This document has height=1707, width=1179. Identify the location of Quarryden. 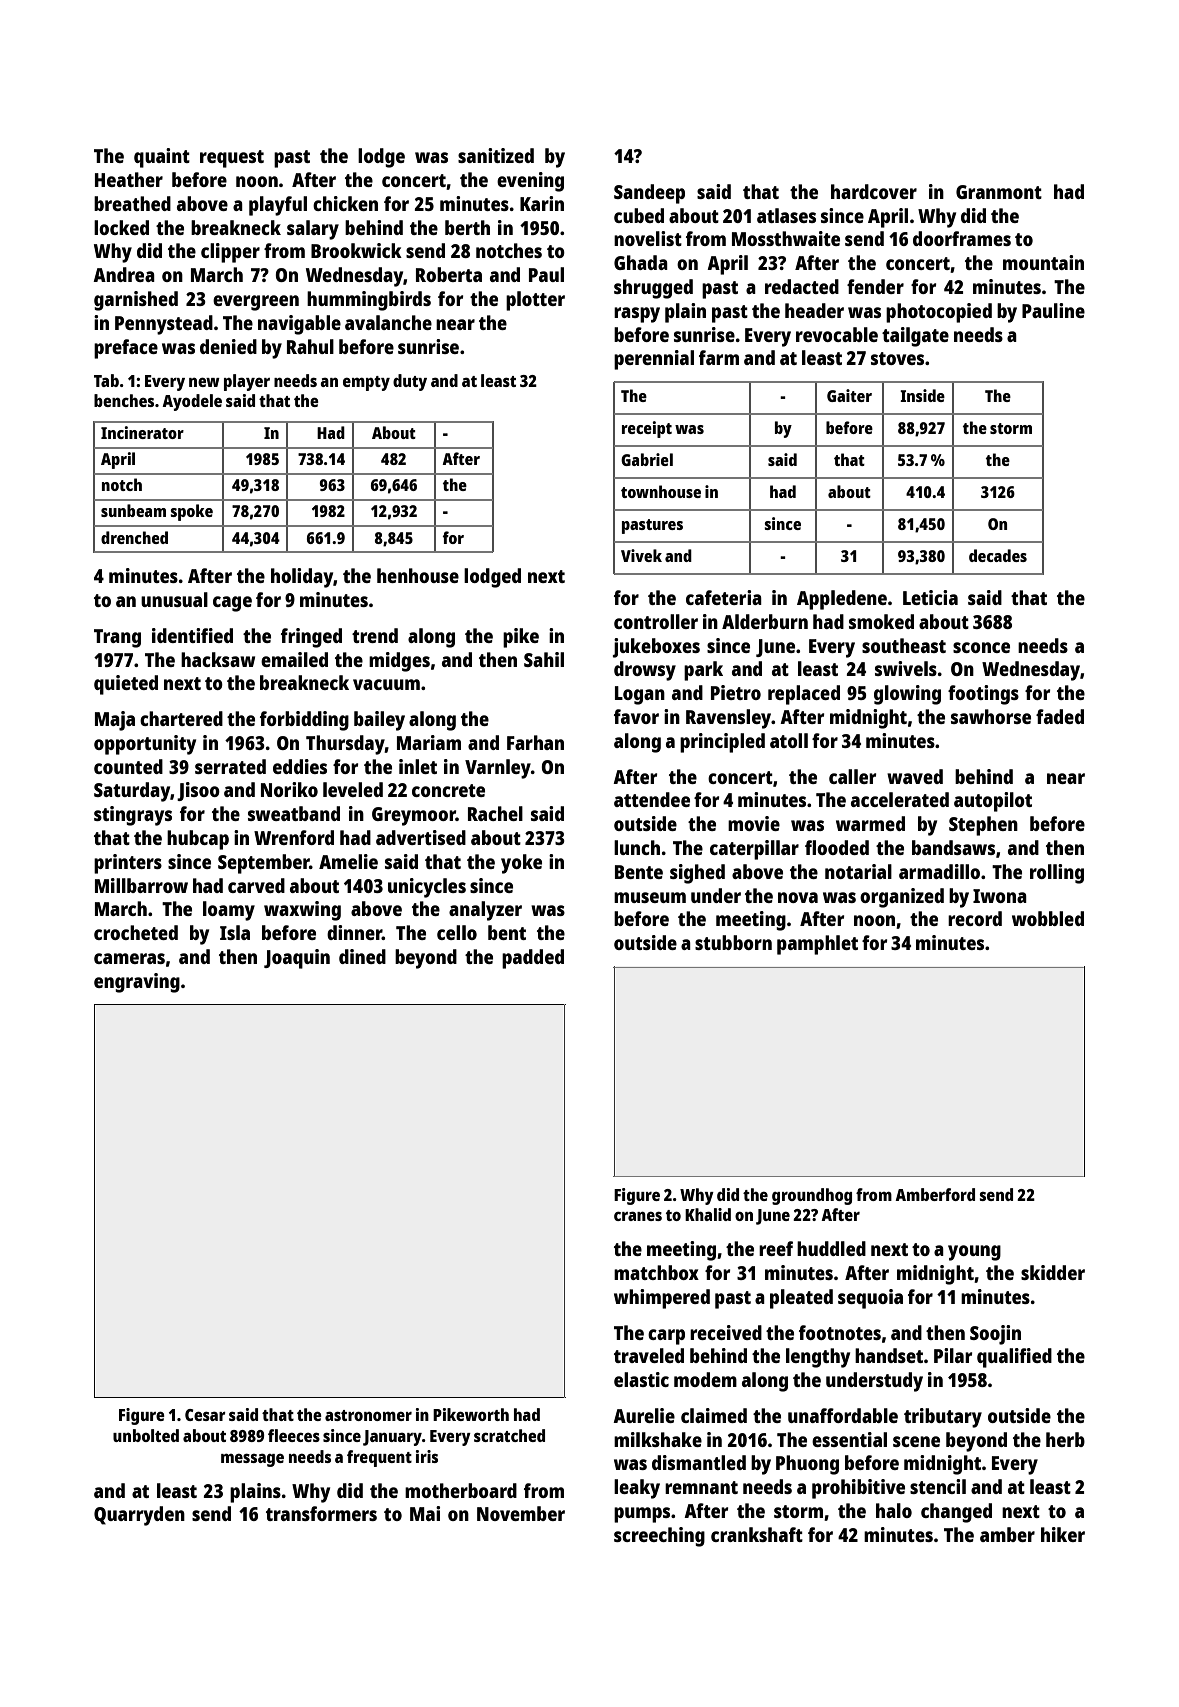
(139, 1516).
